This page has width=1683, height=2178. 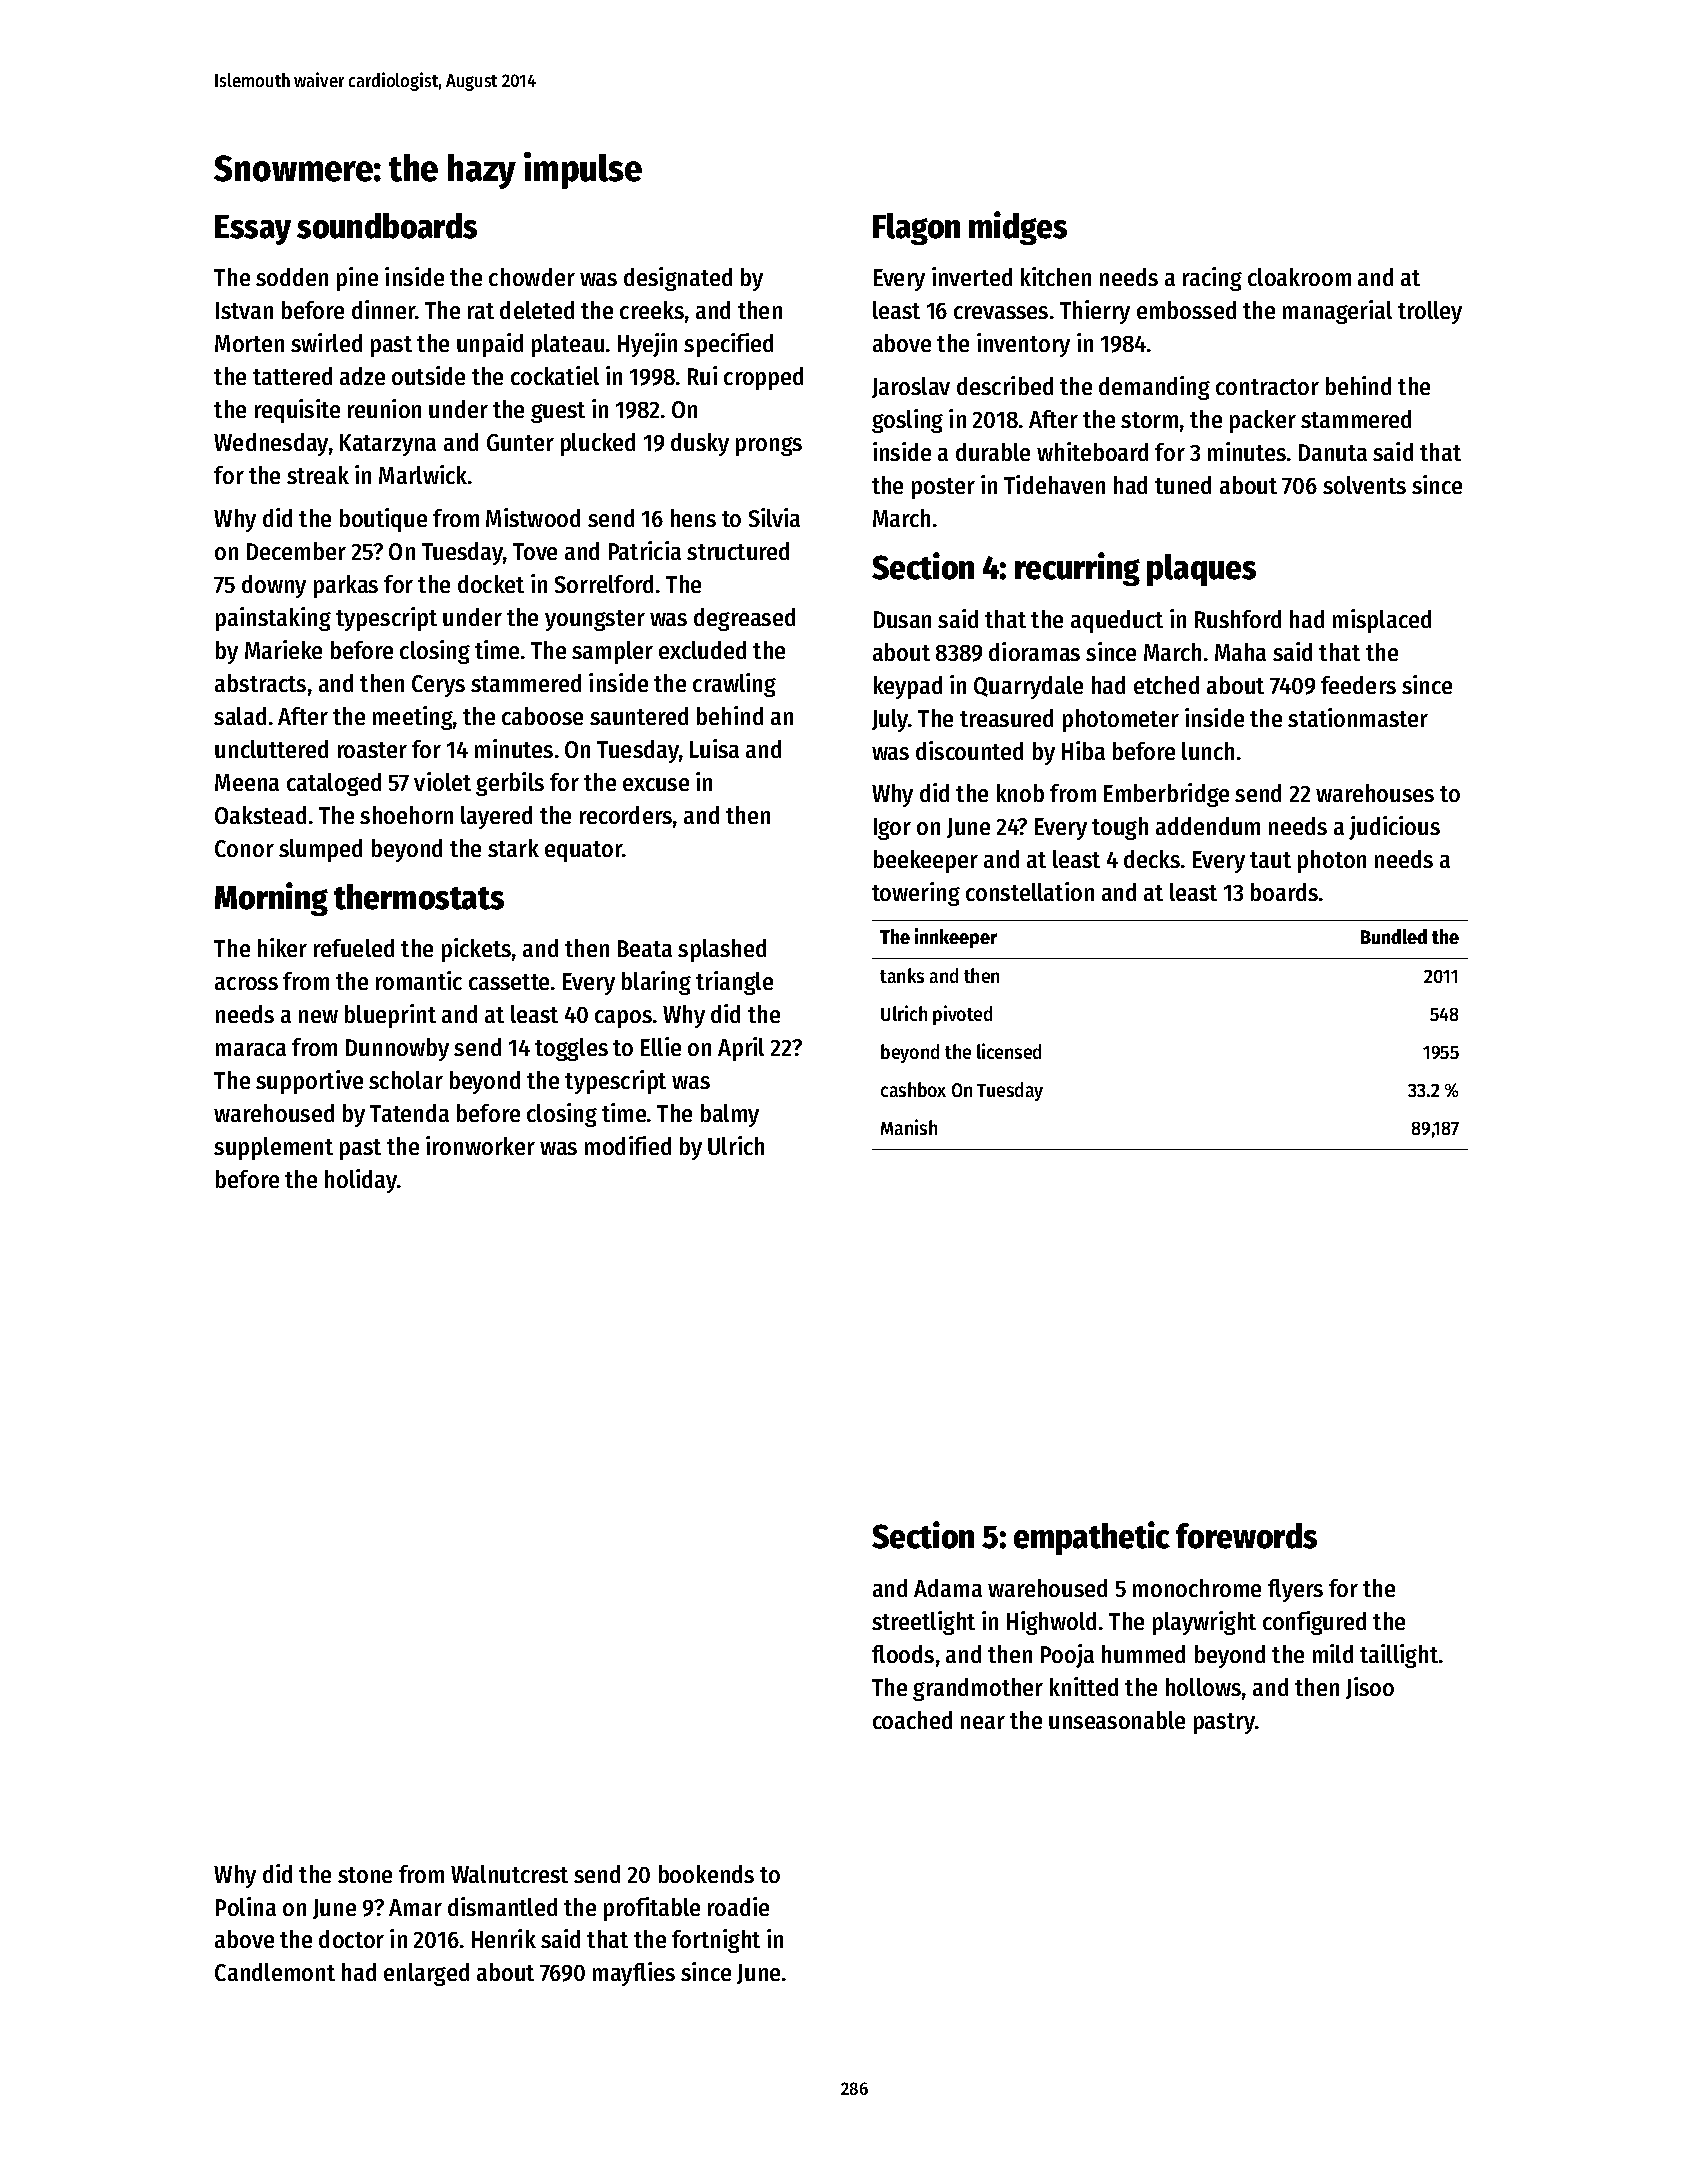 I want to click on Jisoo, so click(x=1370, y=1688).
